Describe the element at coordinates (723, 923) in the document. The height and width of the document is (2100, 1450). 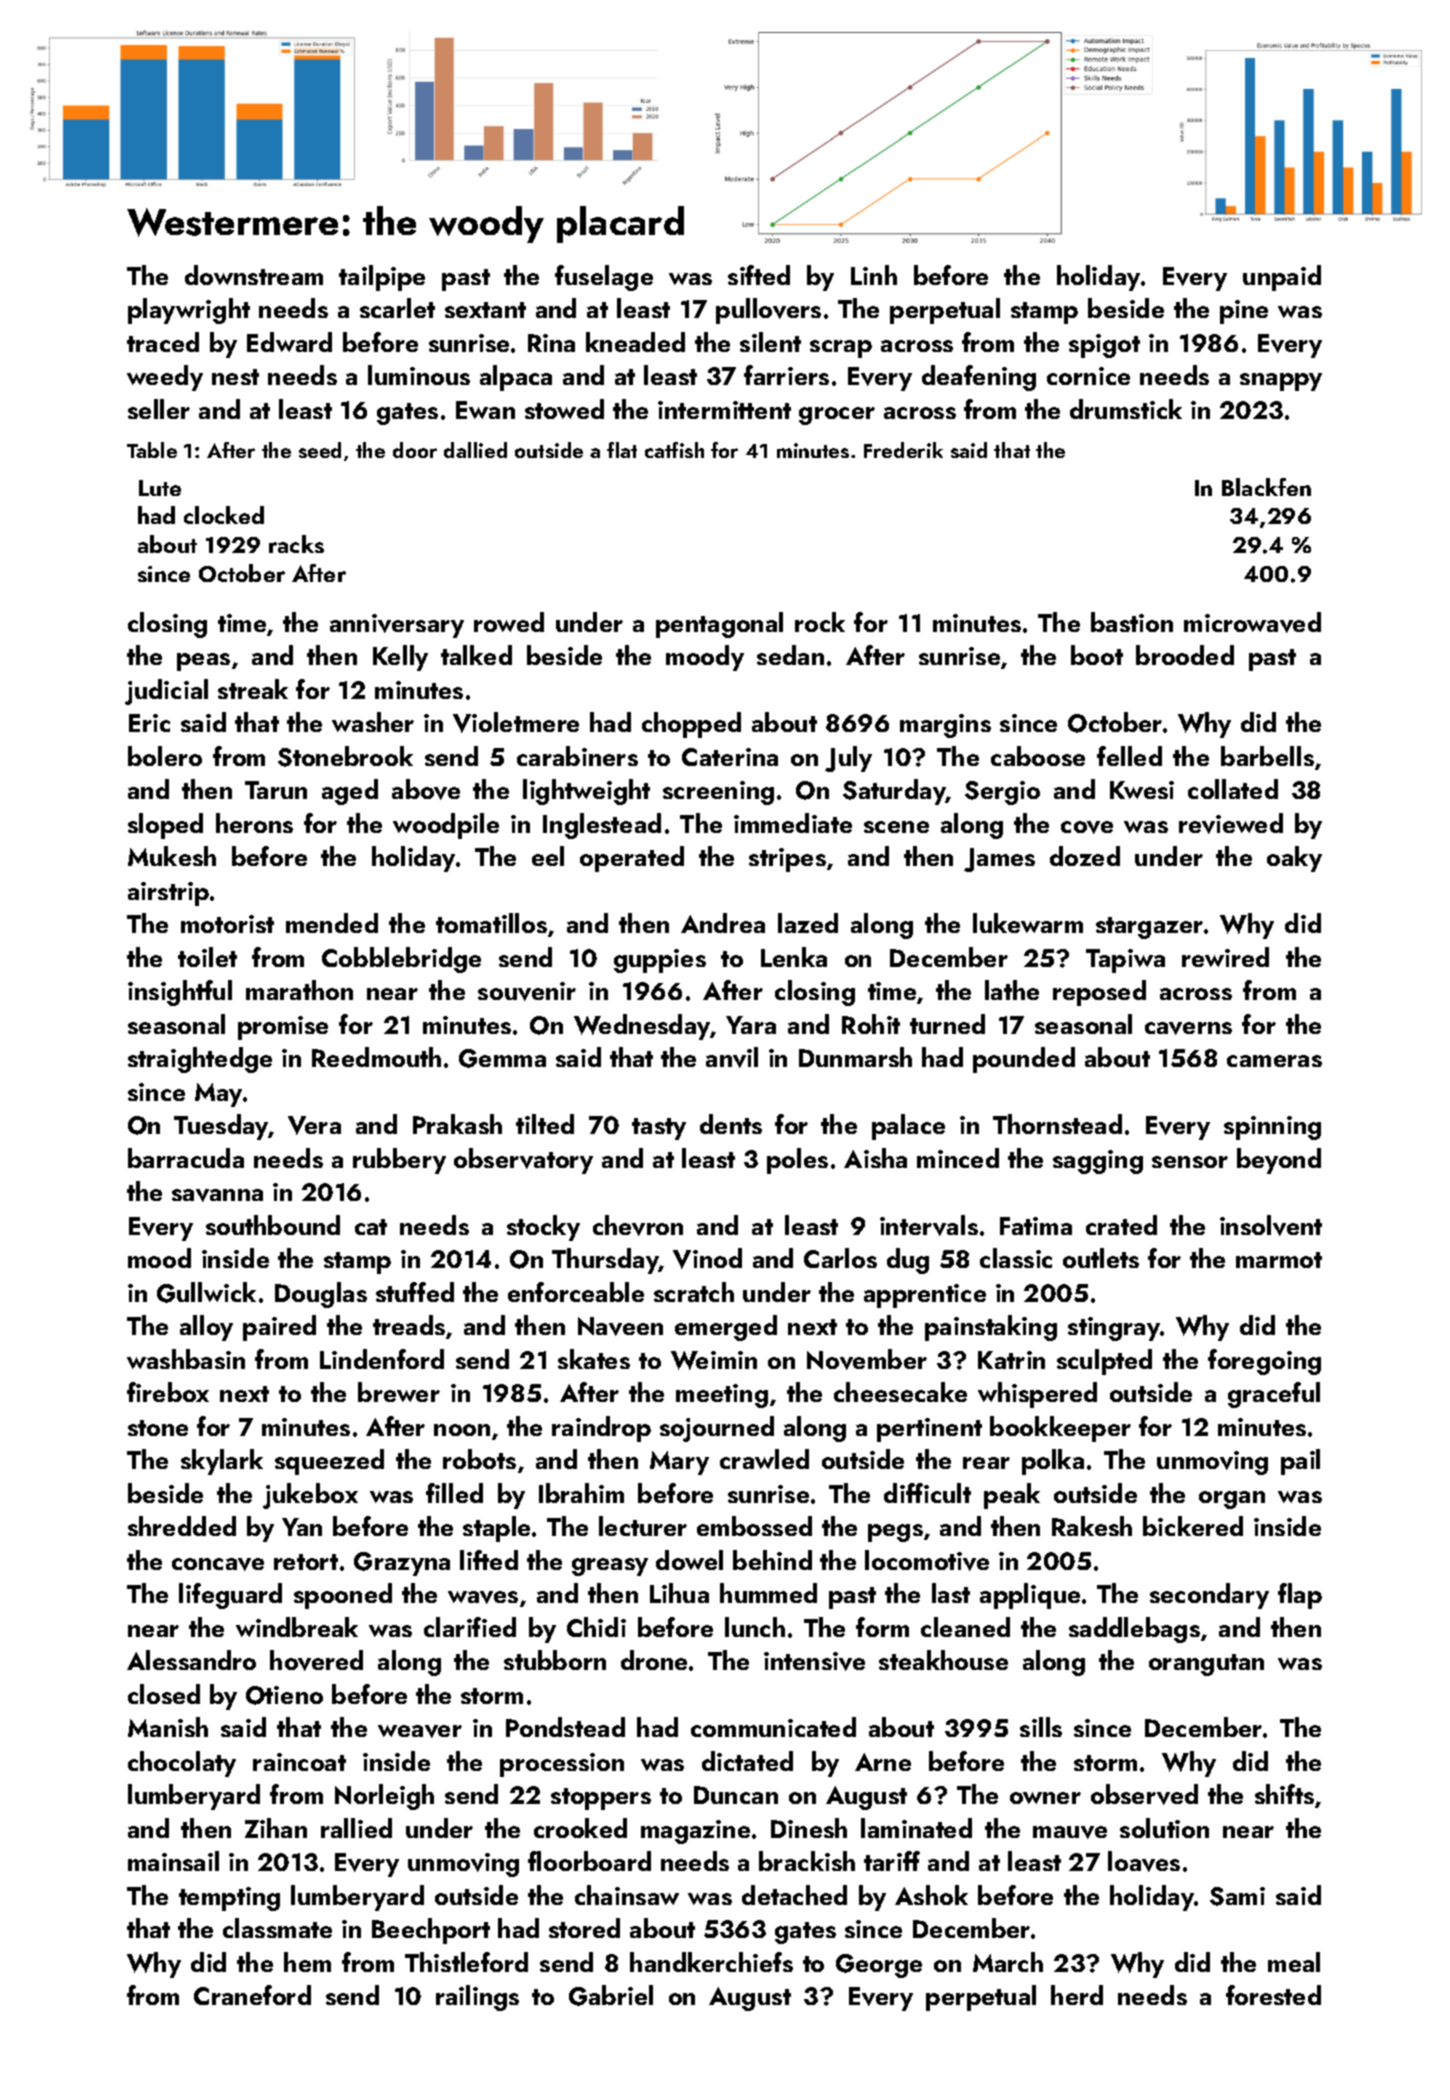
I see `Andrea` at that location.
